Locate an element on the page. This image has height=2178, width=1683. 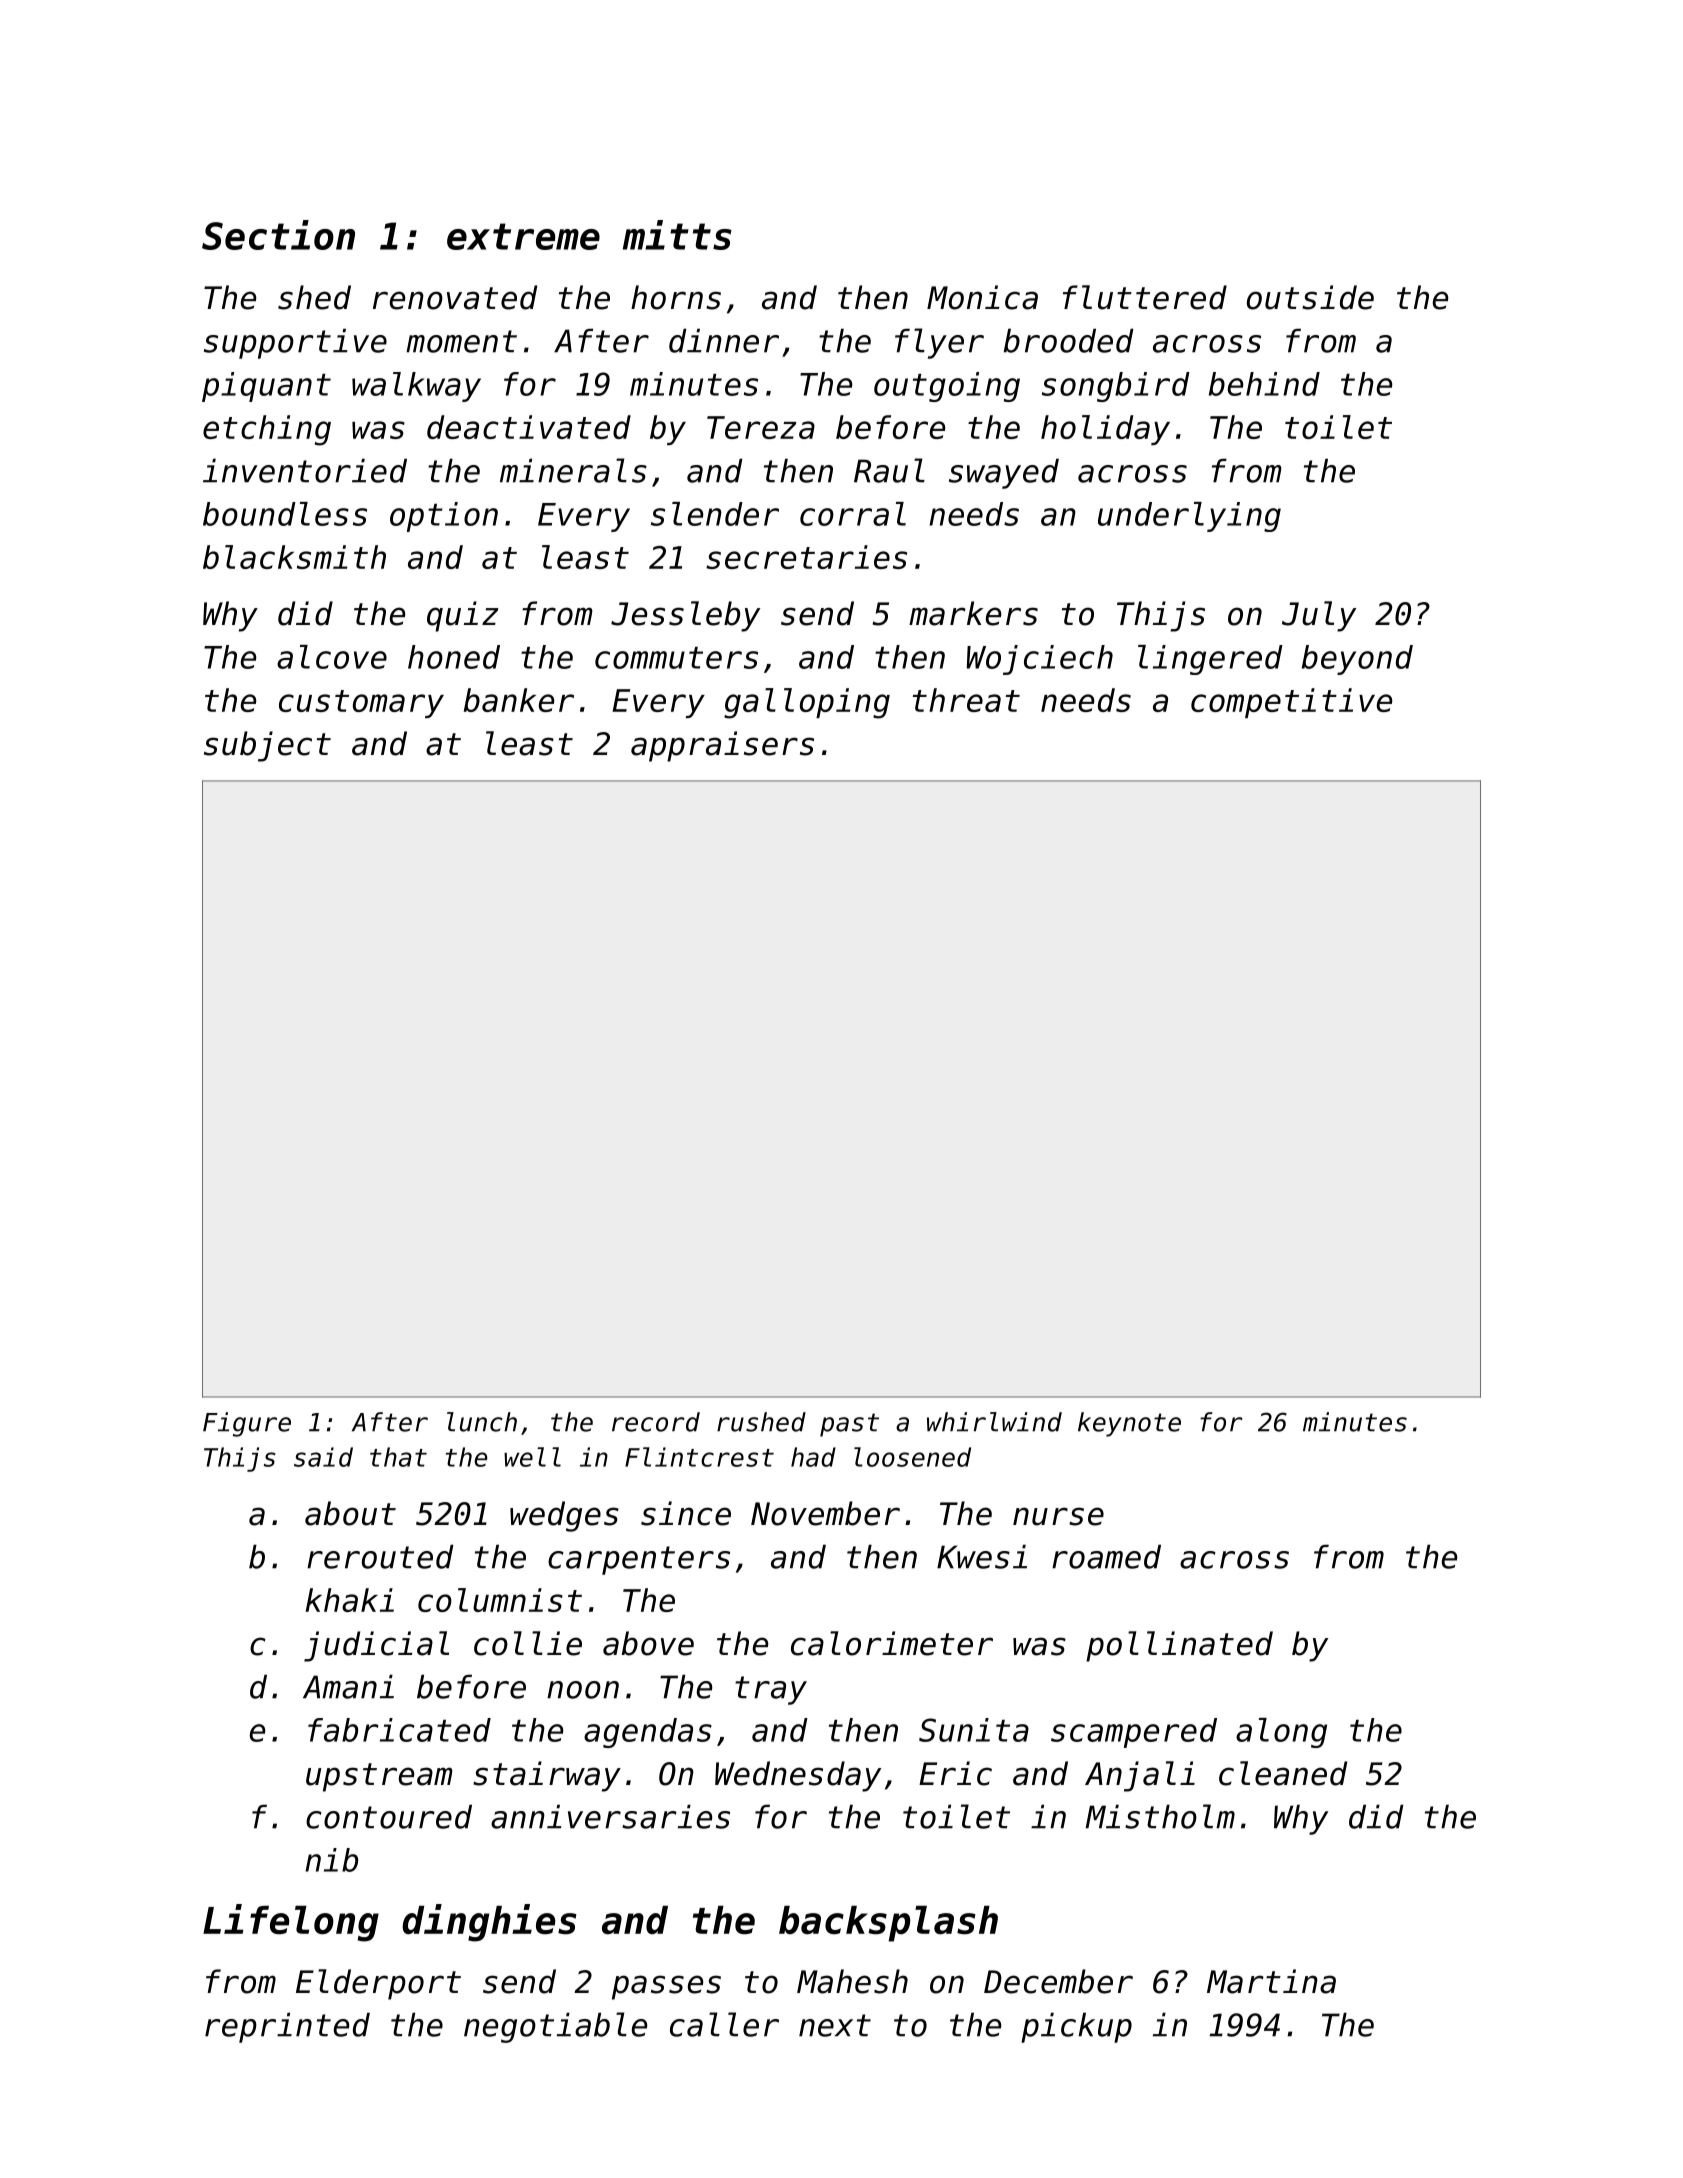
columnist is located at coordinates (500, 1600).
